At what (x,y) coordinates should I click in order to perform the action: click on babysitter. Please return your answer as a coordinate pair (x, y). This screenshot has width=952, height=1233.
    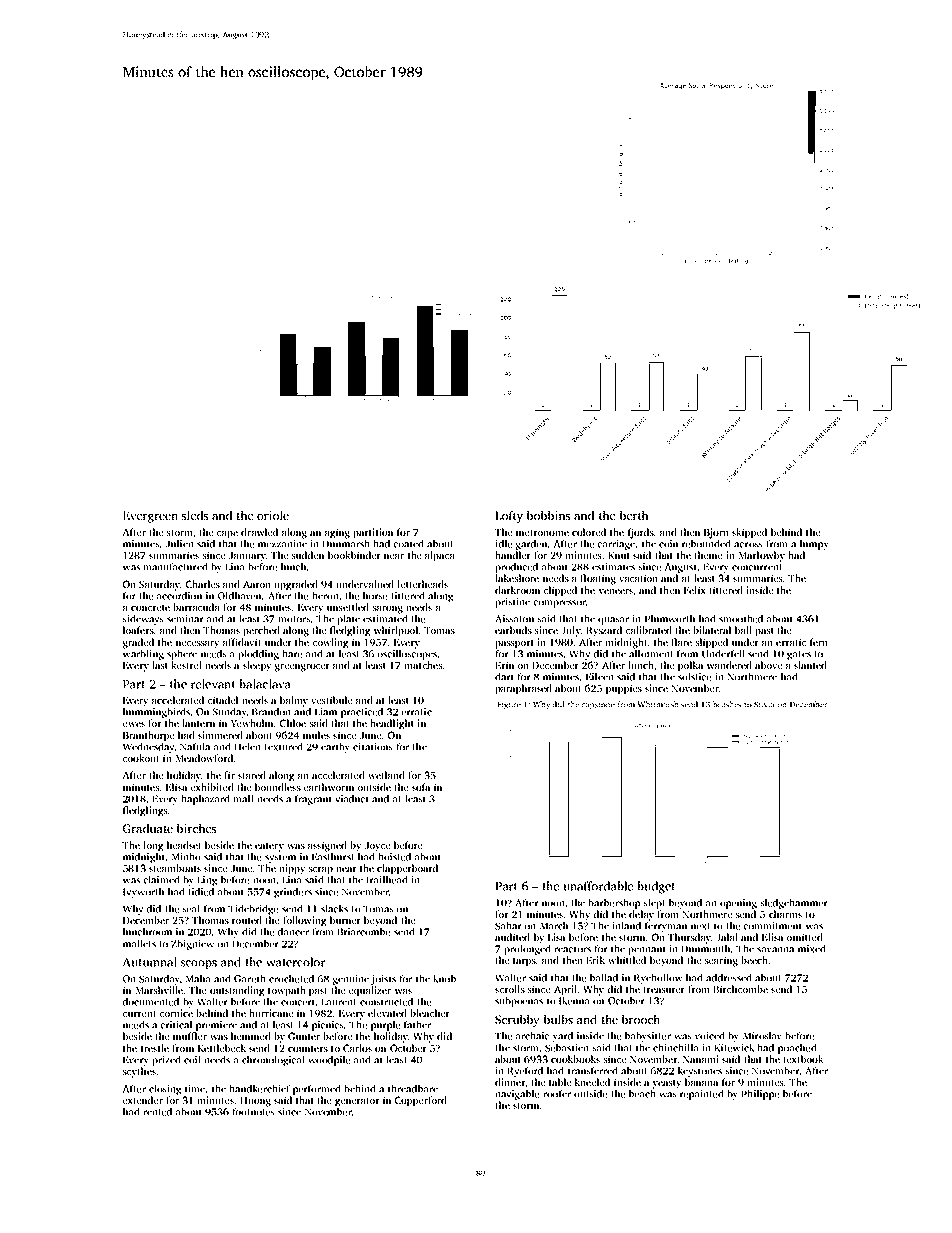
    Looking at the image, I should click on (648, 1036).
